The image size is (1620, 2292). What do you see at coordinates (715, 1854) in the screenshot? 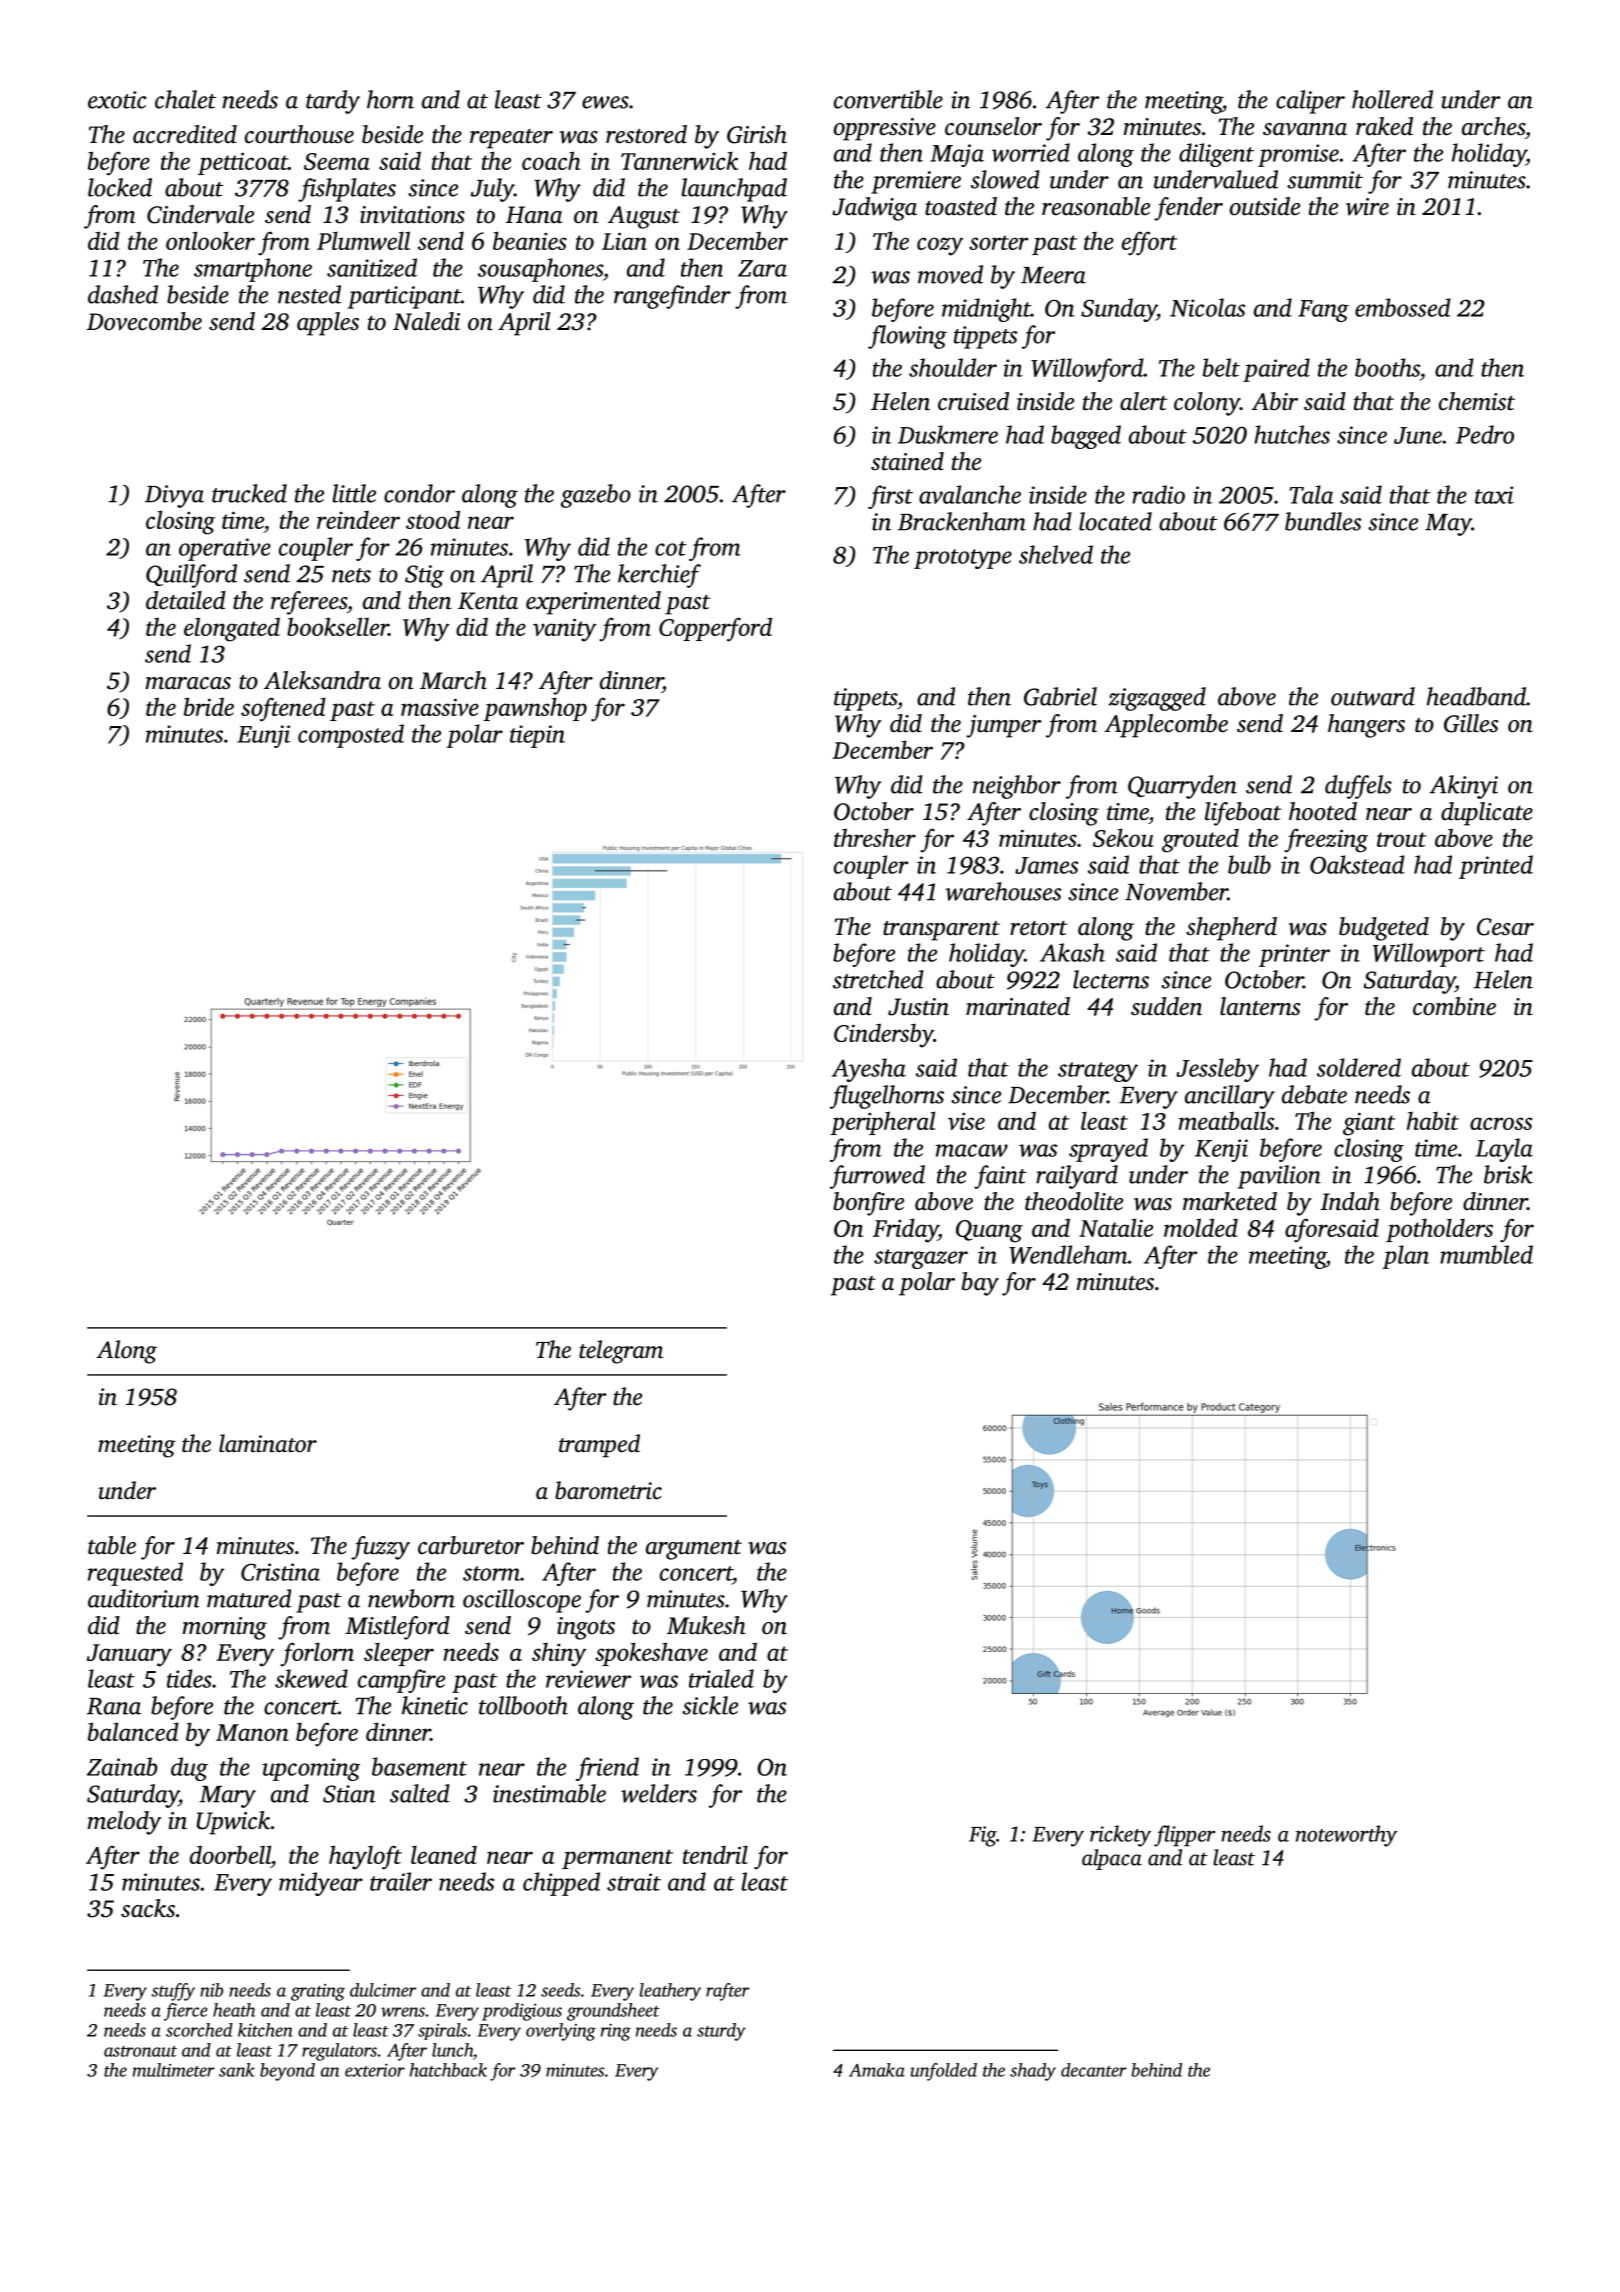
I see `tendril` at bounding box center [715, 1854].
